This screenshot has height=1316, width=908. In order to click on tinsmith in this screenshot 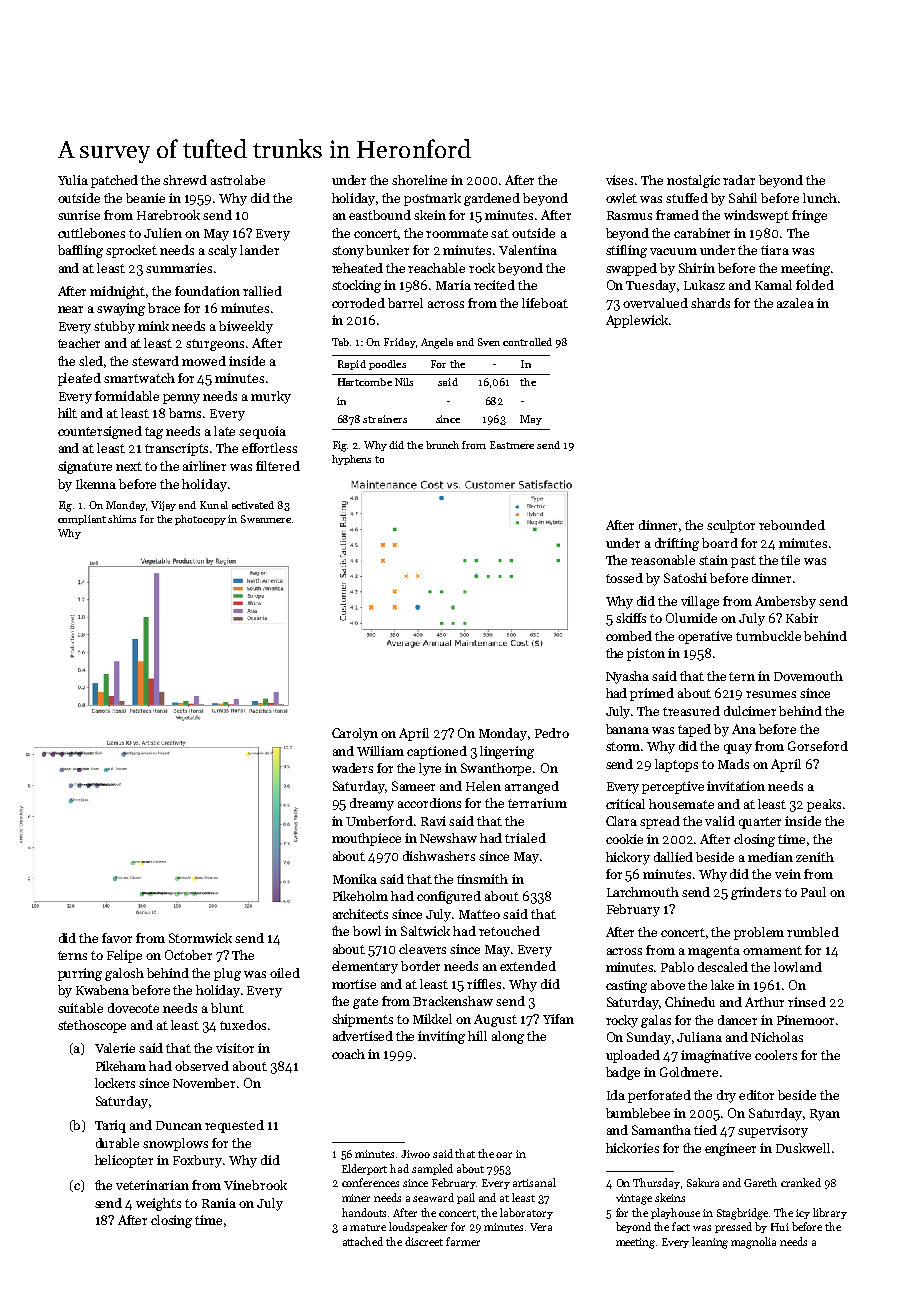, I will do `click(482, 879)`.
